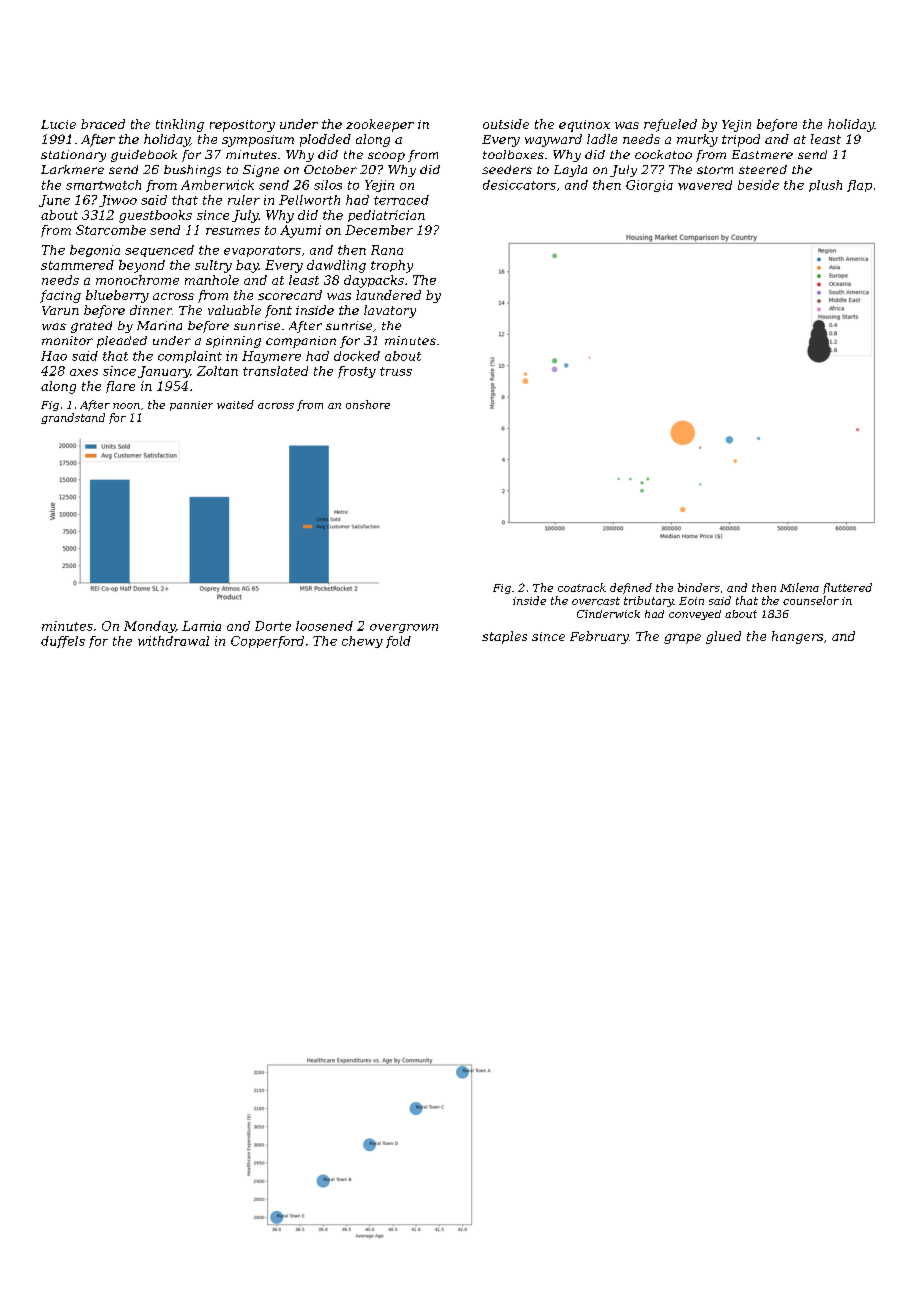  I want to click on trophy, so click(392, 266).
